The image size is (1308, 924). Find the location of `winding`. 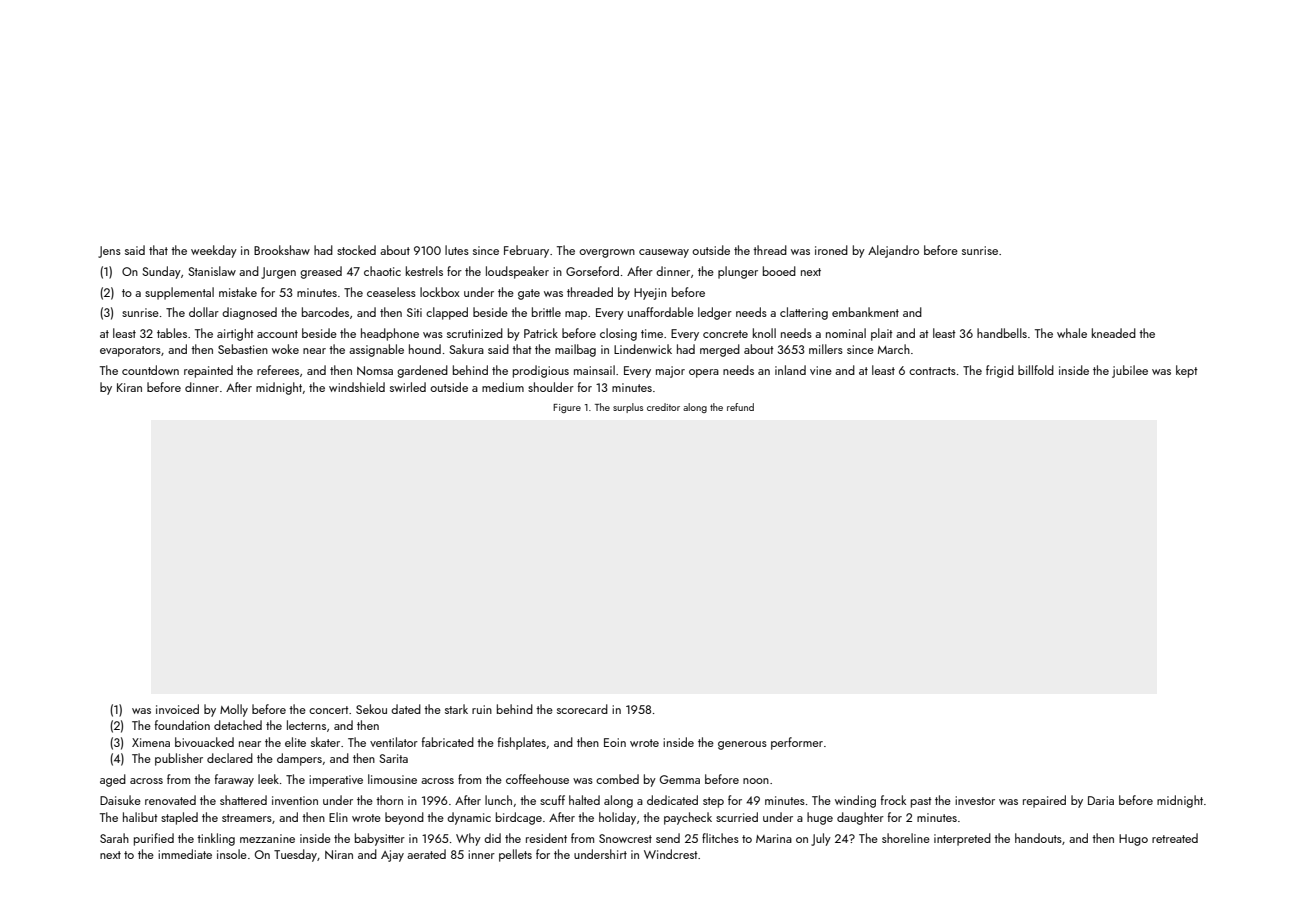

winding is located at coordinates (855, 801).
